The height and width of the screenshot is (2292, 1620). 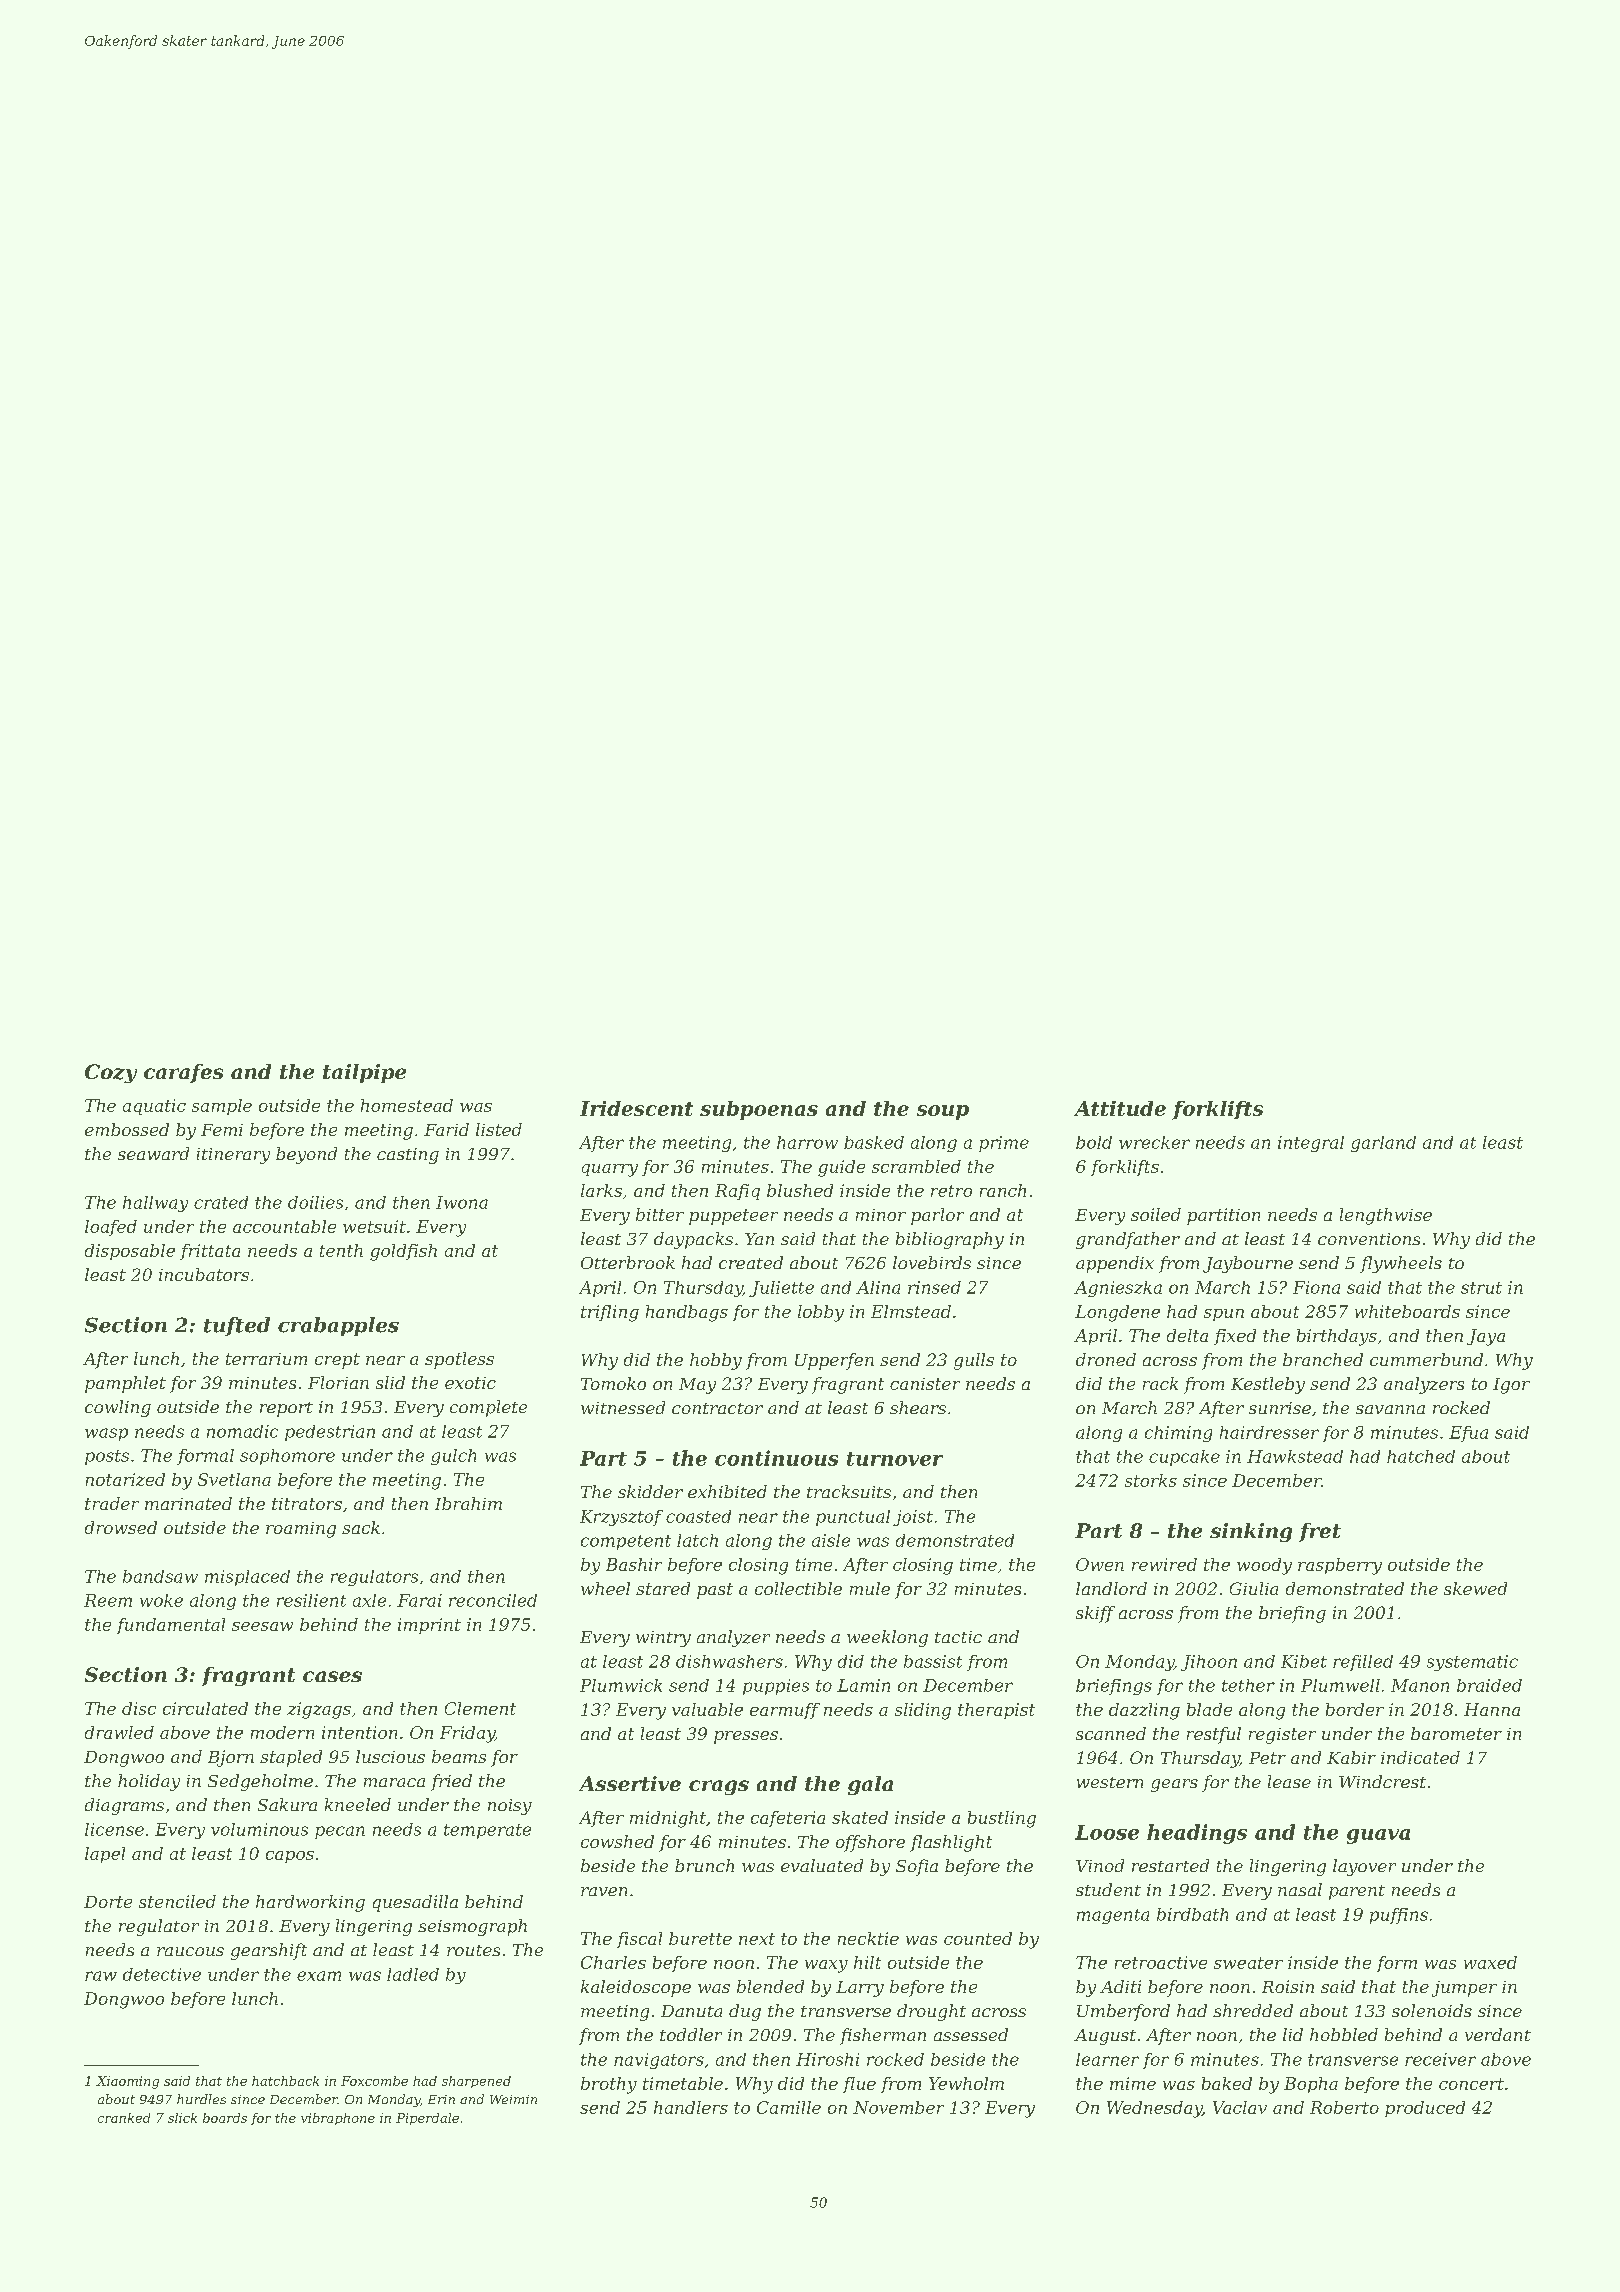 I want to click on gulls, so click(x=974, y=1361).
